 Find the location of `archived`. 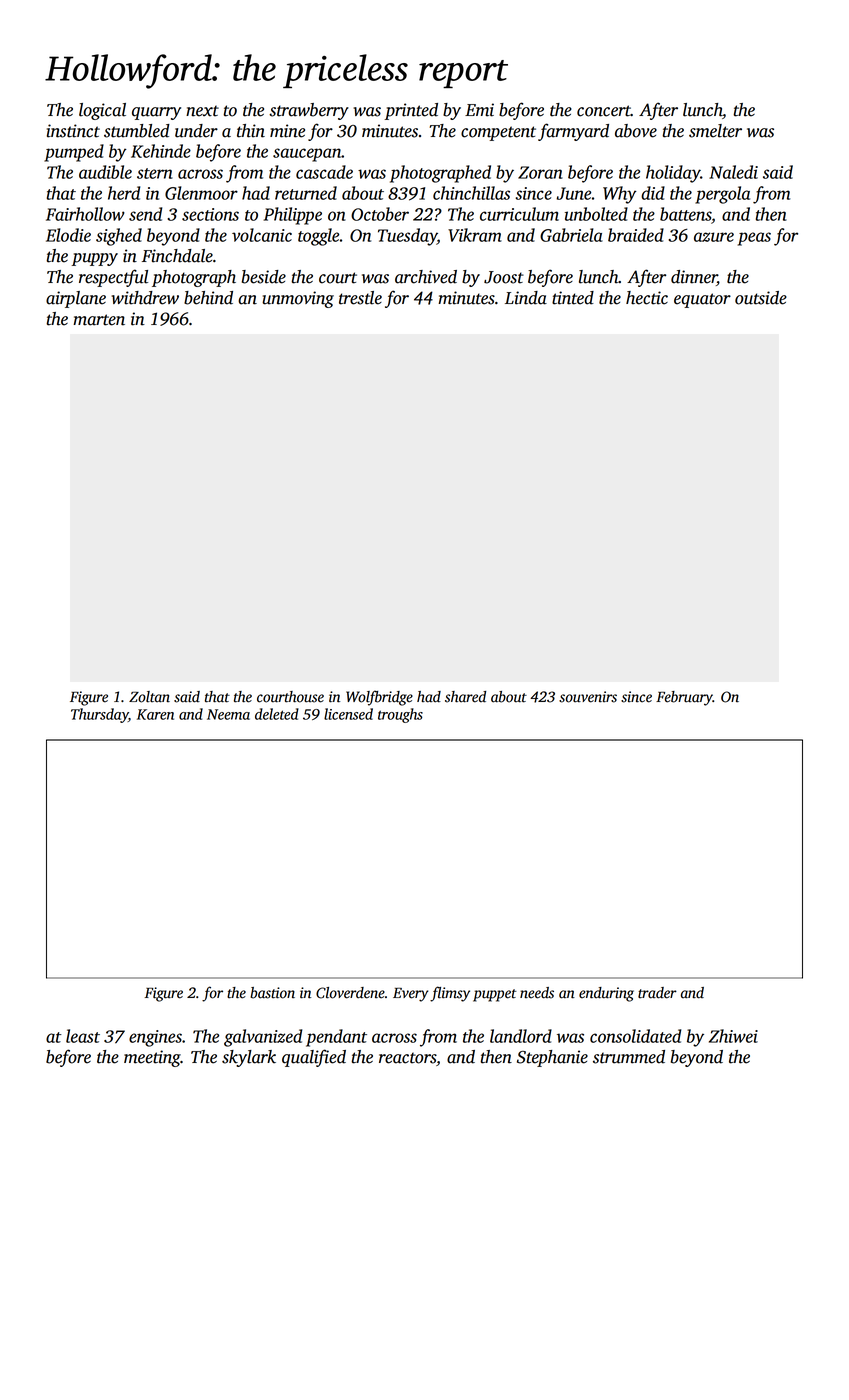

archived is located at coordinates (426, 277).
